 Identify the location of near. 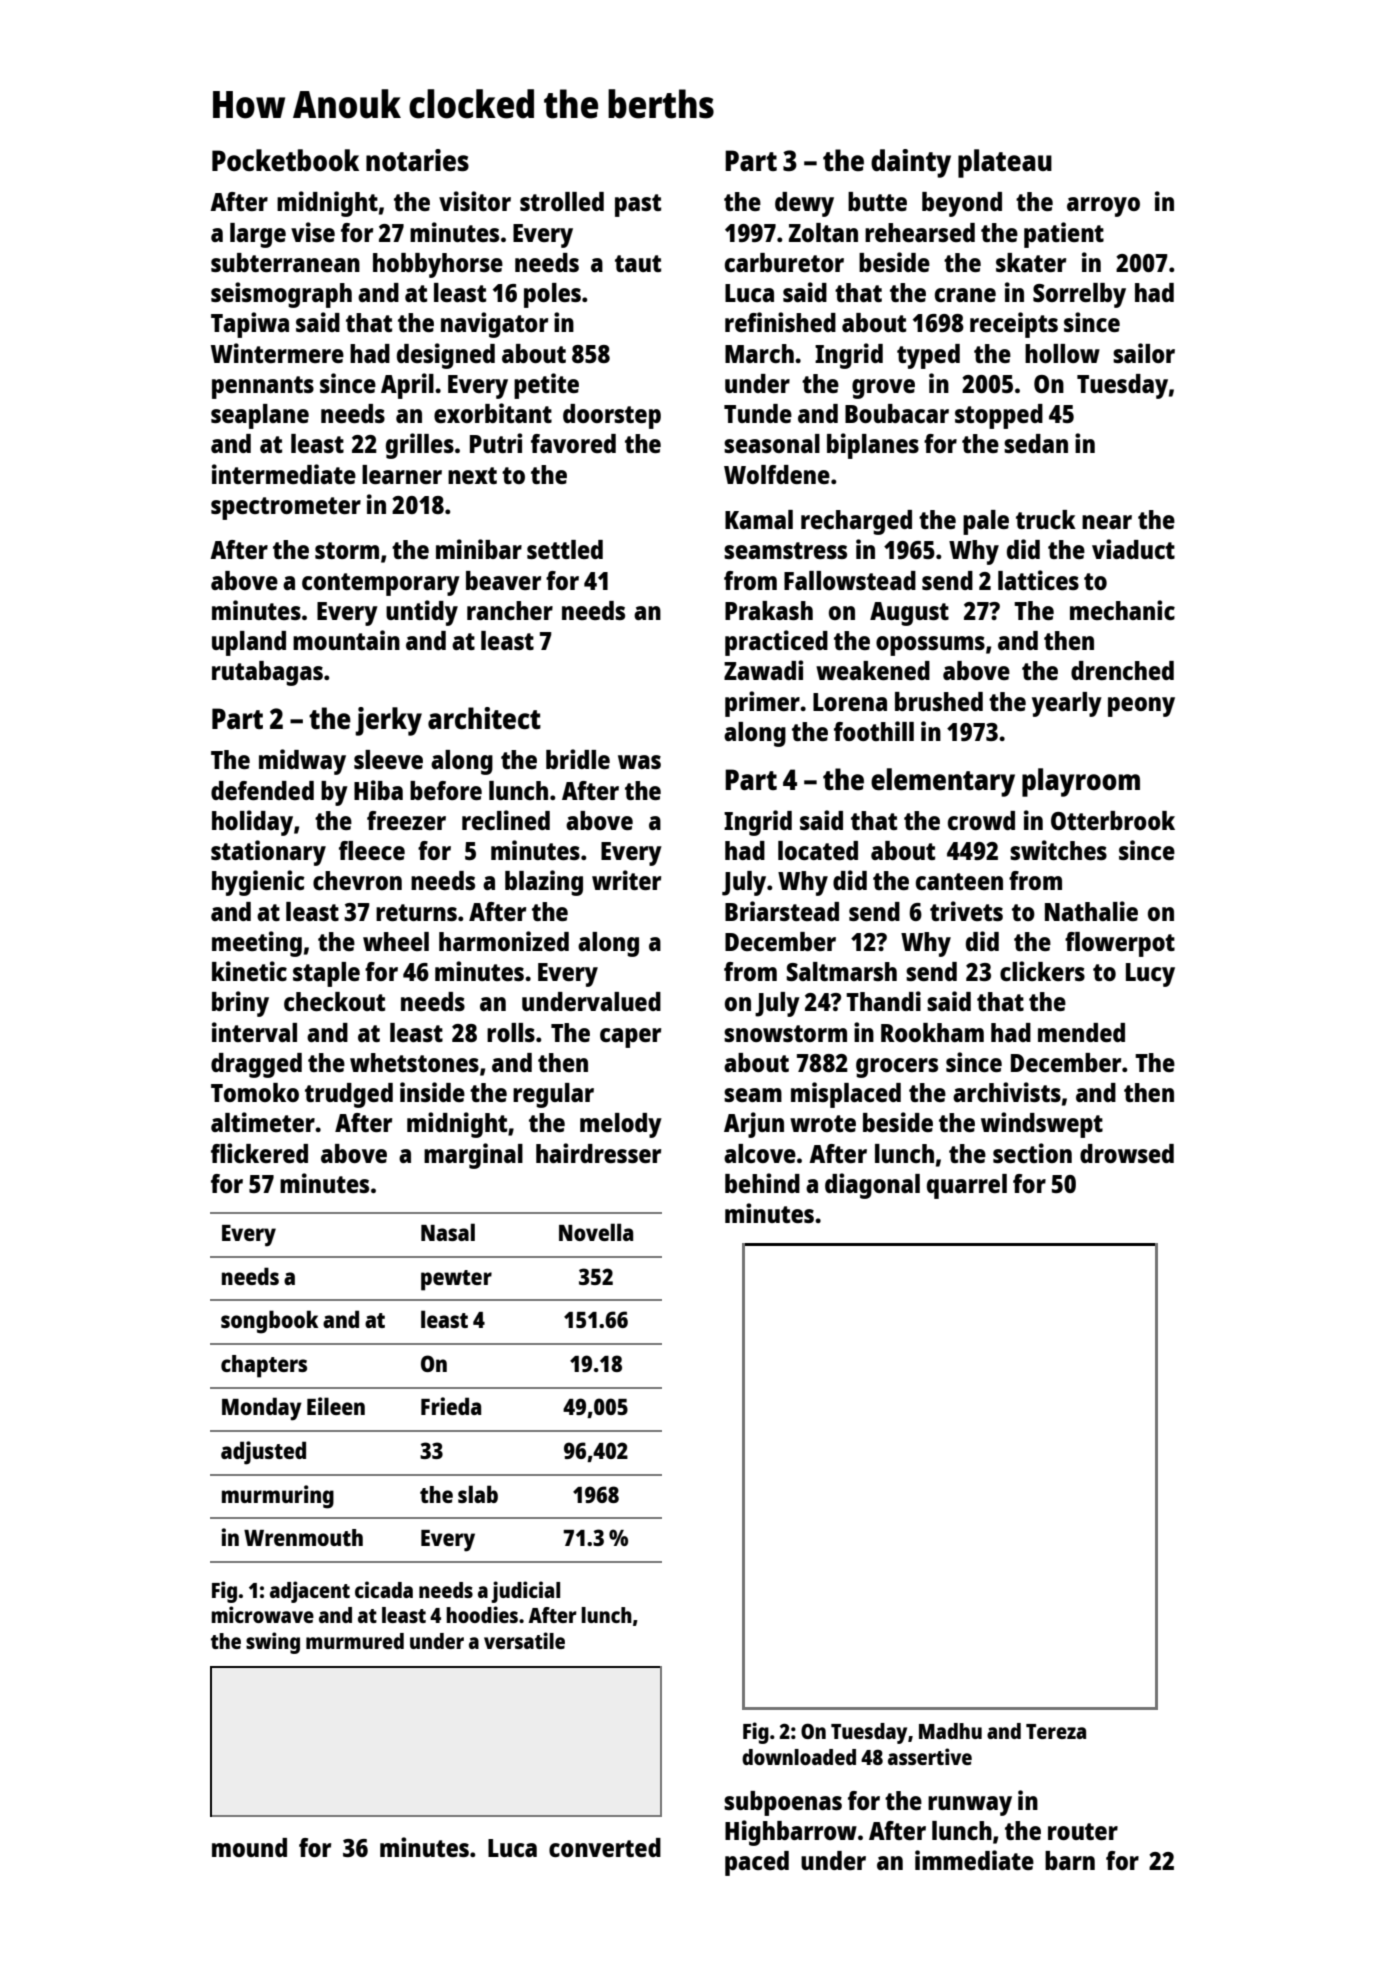
(1107, 522).
